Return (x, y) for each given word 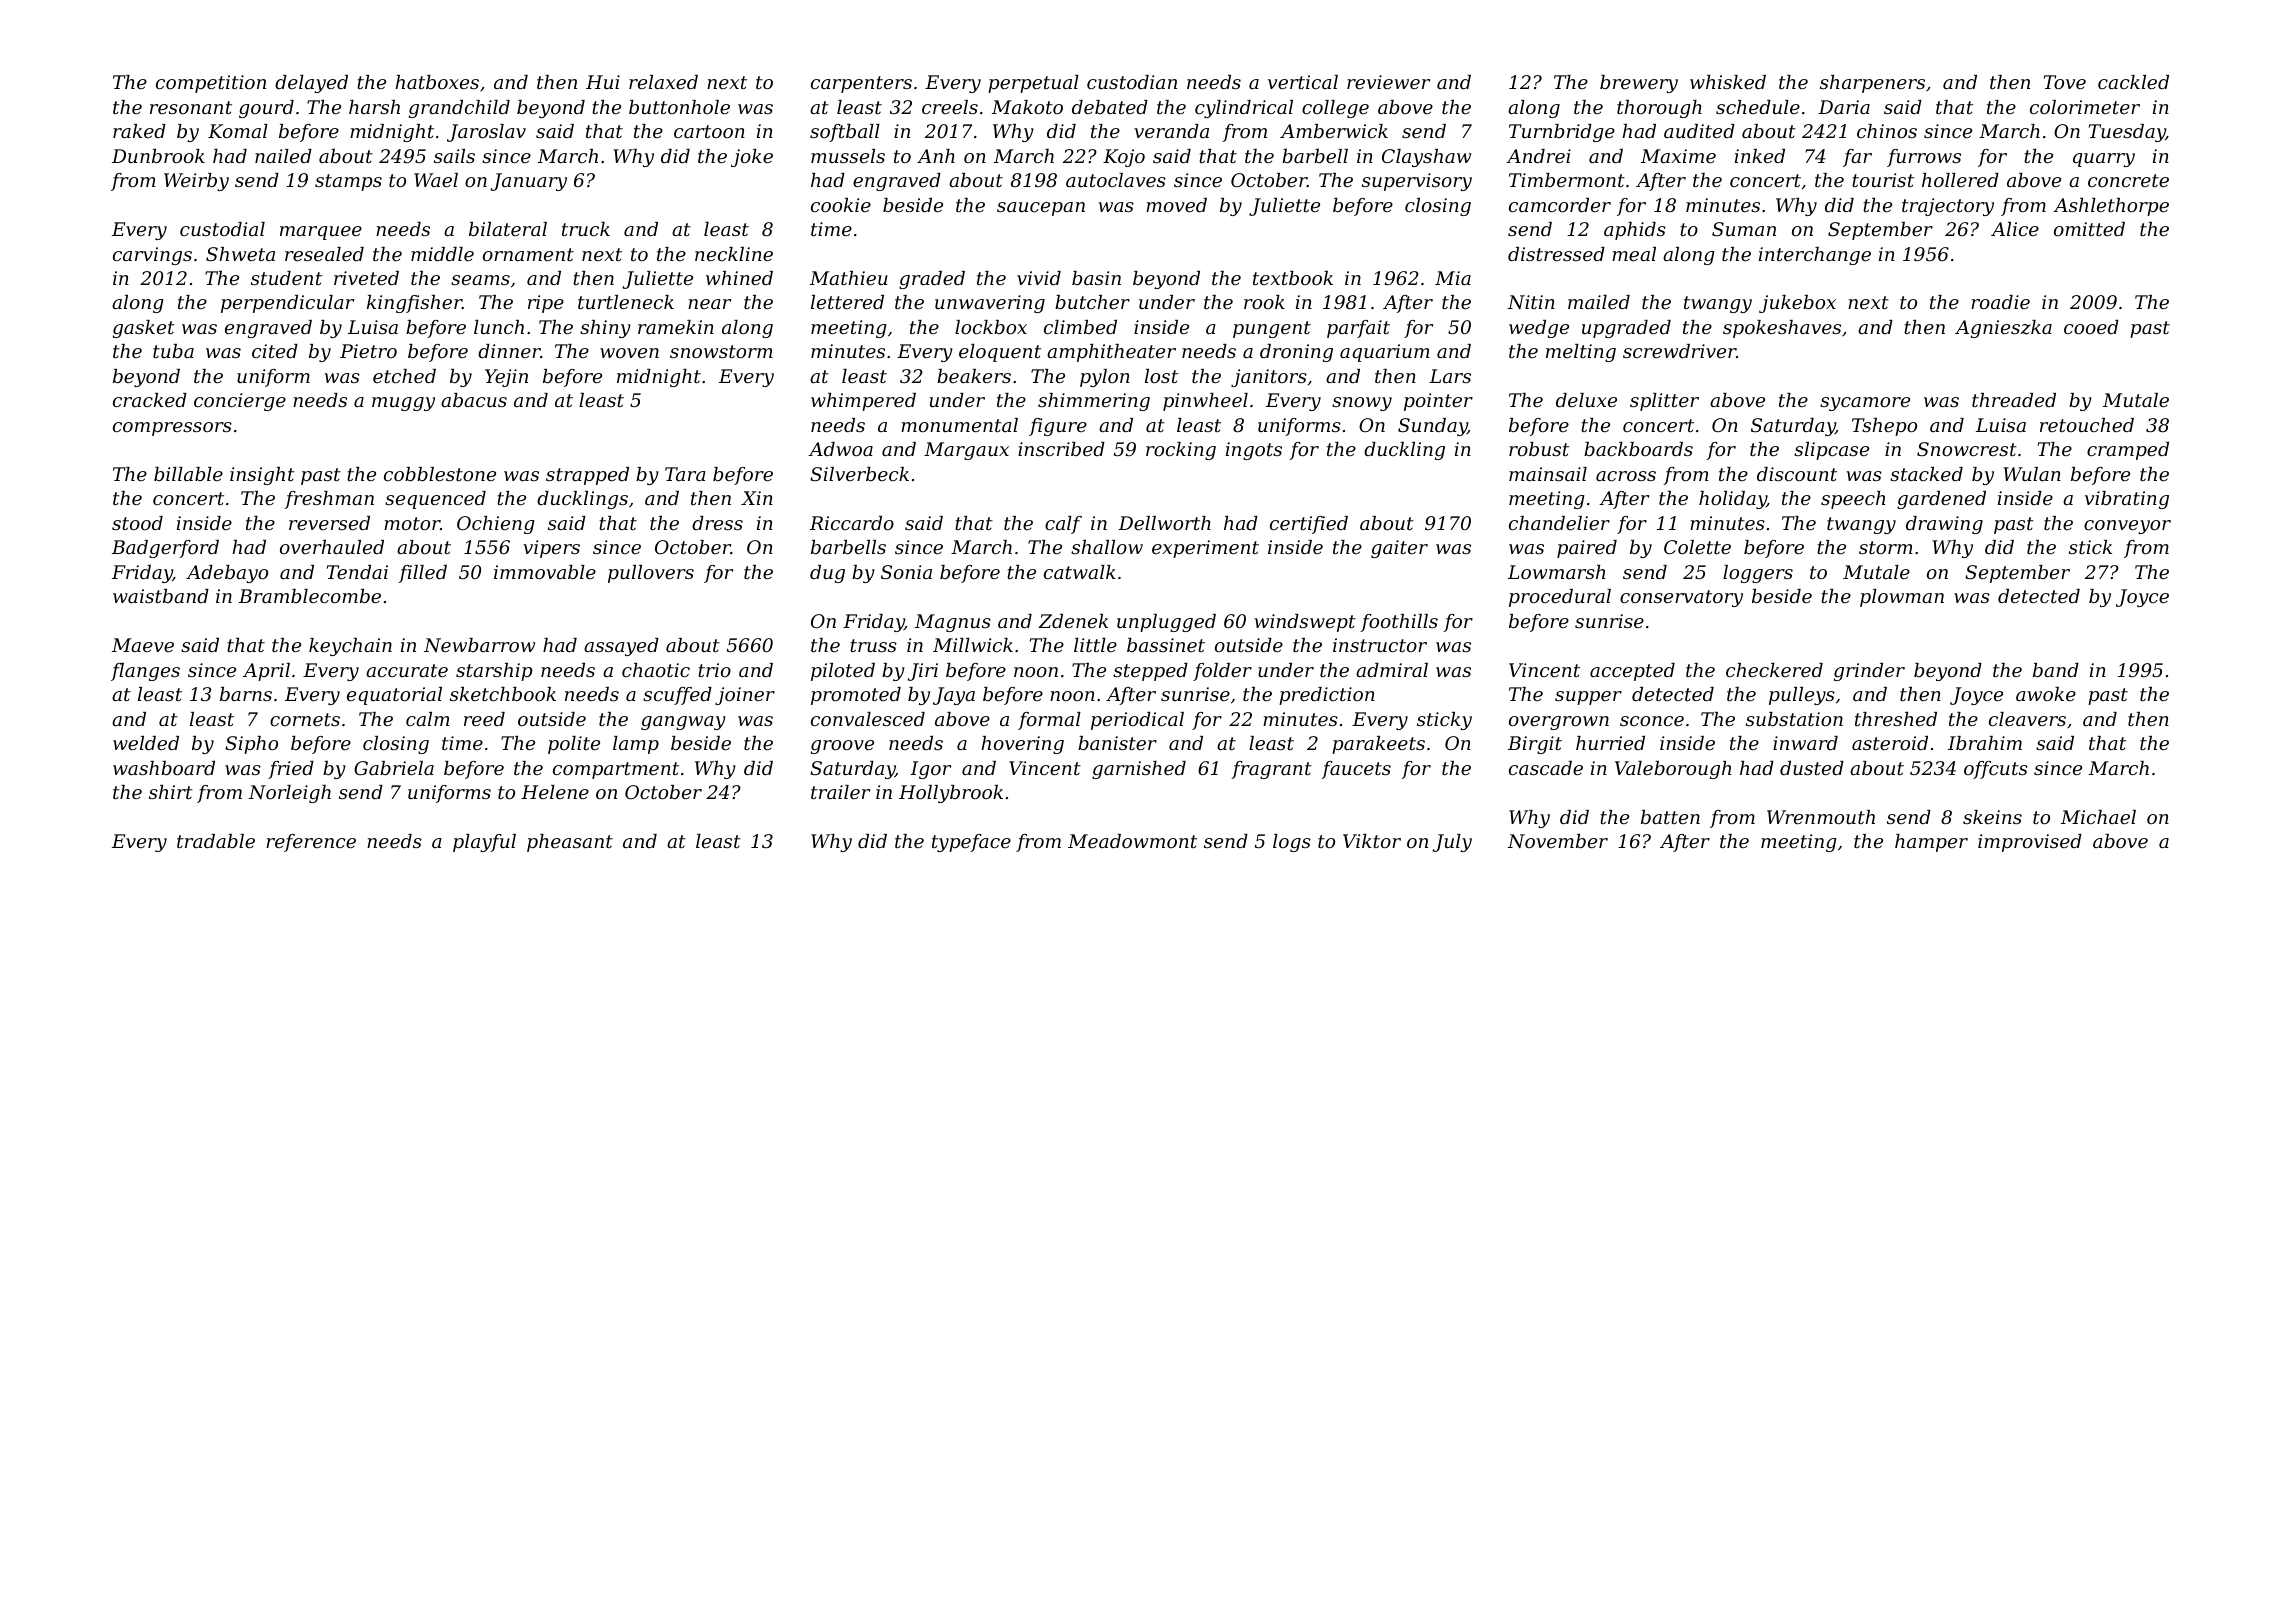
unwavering (990, 304)
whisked (1728, 82)
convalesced (868, 719)
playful (484, 843)
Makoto (1027, 107)
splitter (1664, 402)
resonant (191, 107)
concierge (240, 402)
